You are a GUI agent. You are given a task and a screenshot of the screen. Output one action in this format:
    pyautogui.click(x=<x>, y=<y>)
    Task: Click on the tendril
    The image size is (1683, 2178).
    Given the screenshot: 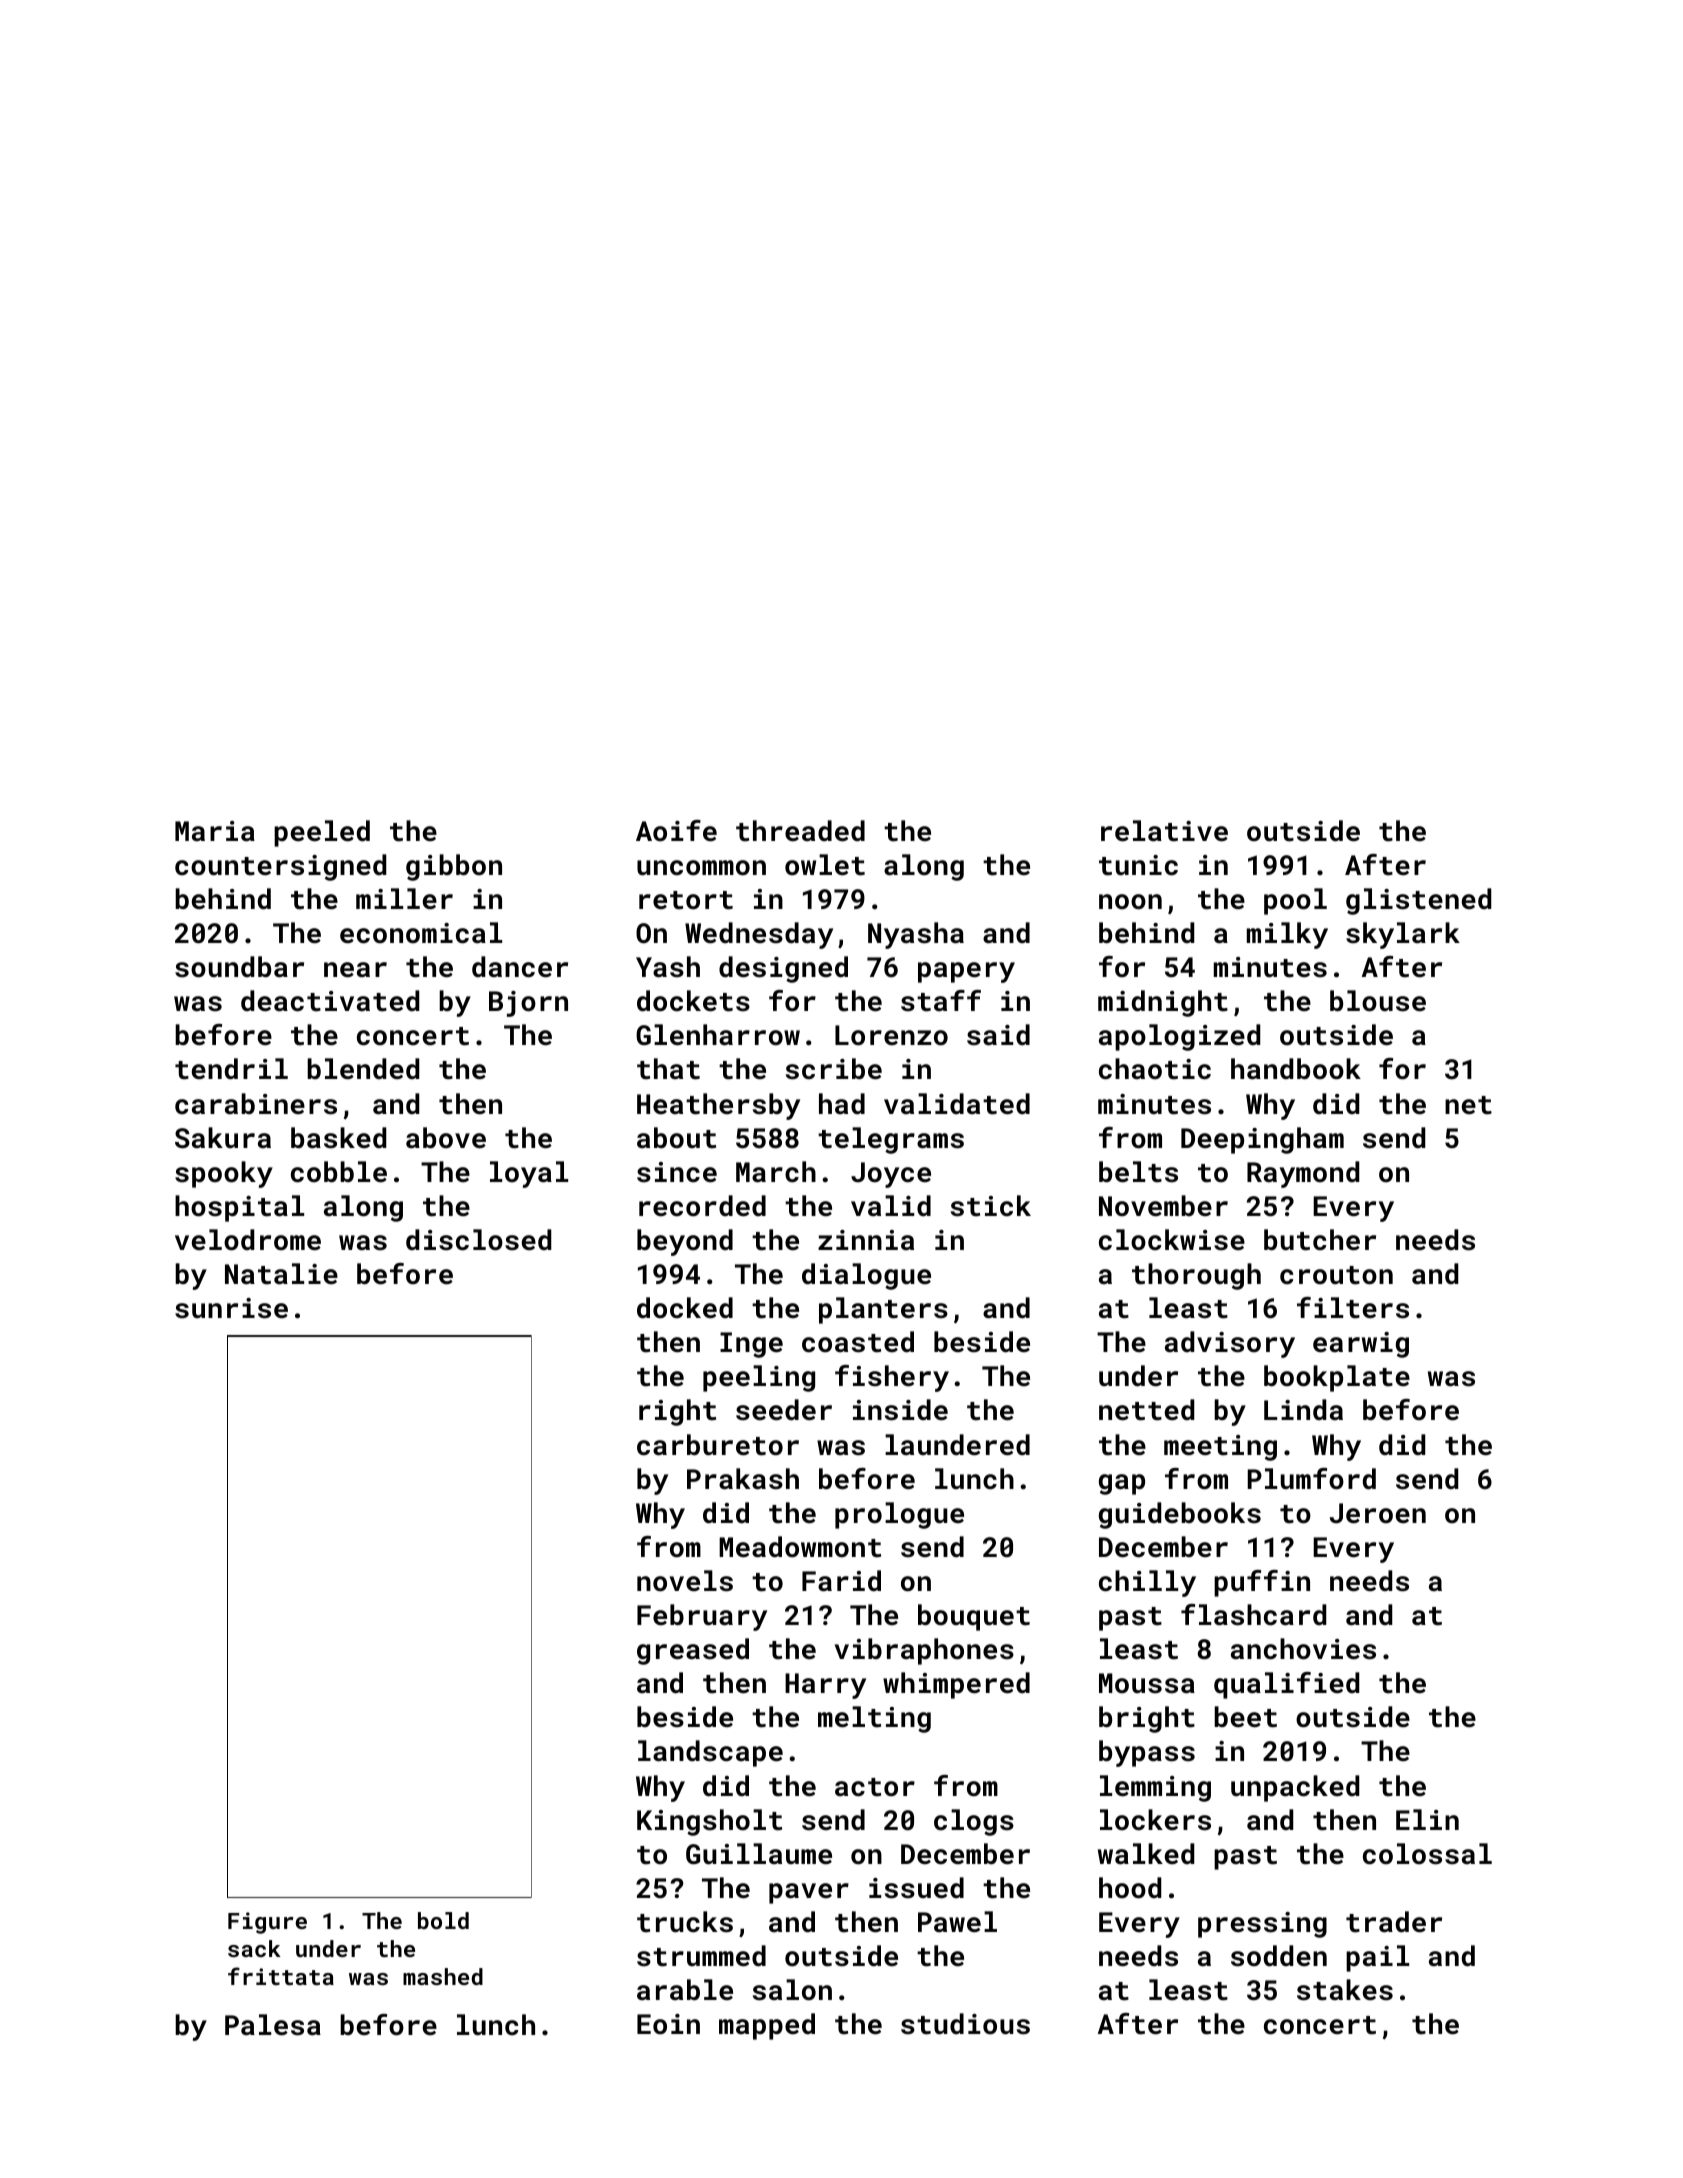 What is the action you would take?
    pyautogui.click(x=231, y=1069)
